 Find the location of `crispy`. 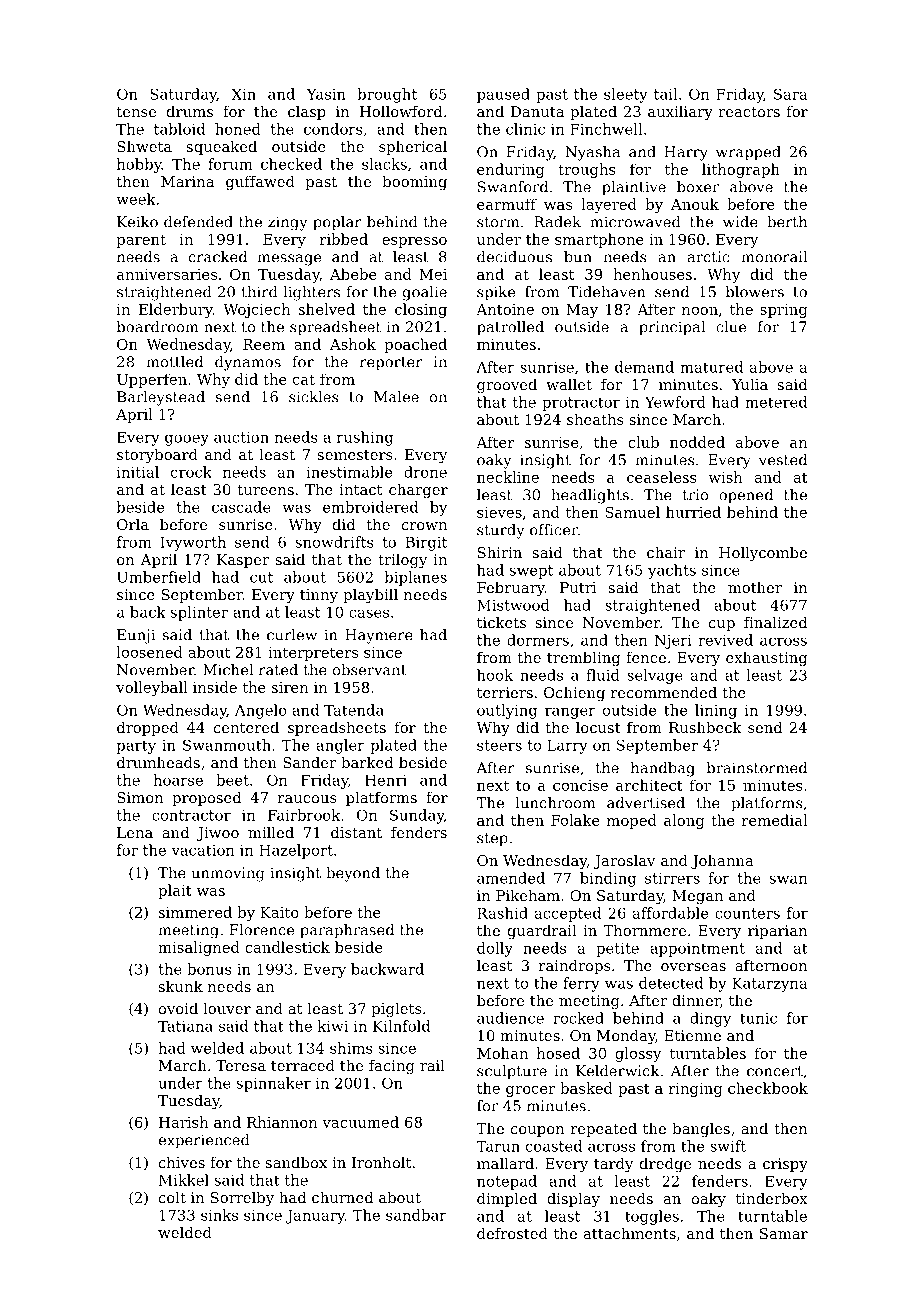

crispy is located at coordinates (785, 1165).
